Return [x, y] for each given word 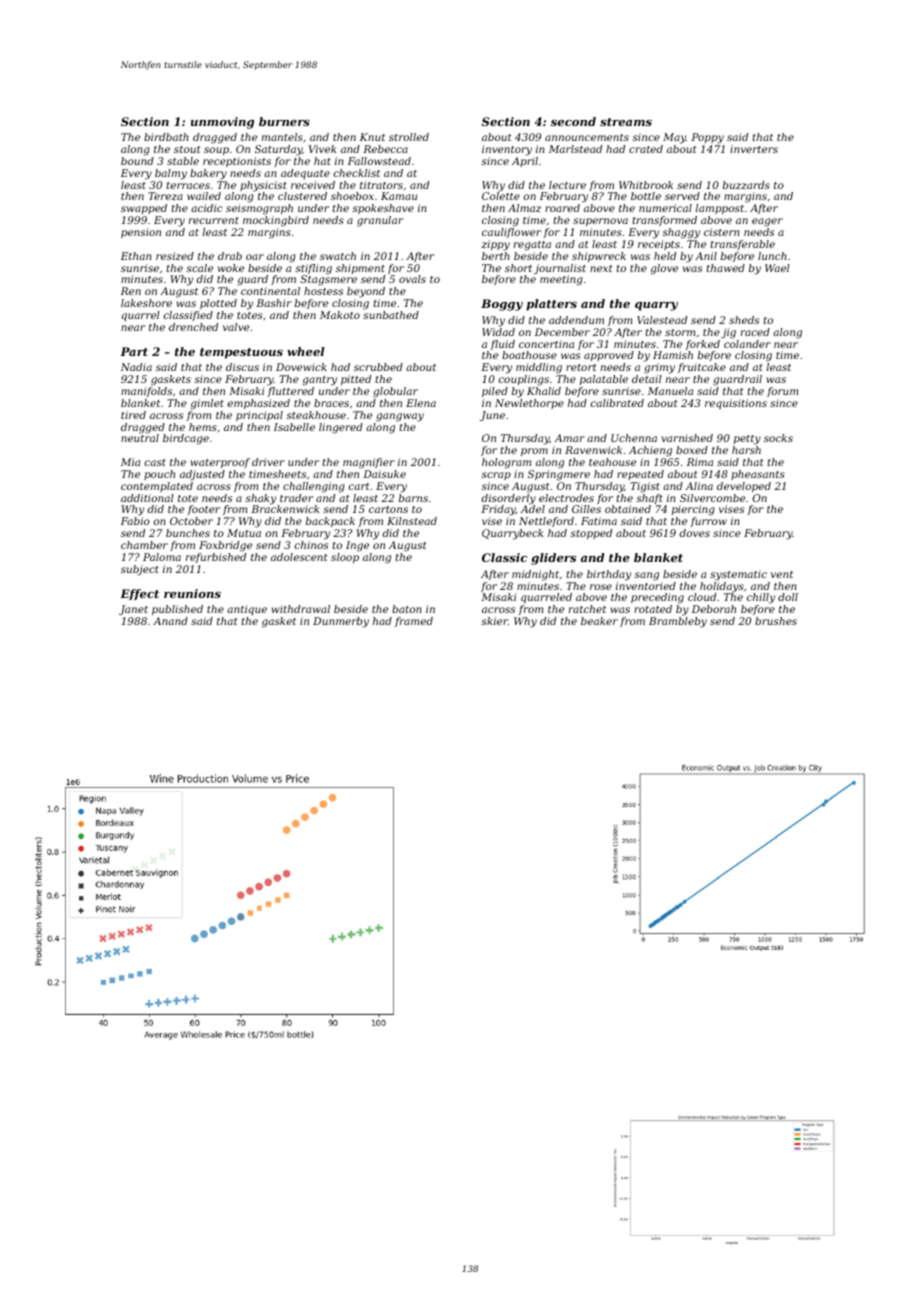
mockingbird [276, 221]
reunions [192, 593]
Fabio [135, 521]
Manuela [670, 391]
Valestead [662, 320]
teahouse [612, 462]
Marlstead [575, 149]
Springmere [559, 475]
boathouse [529, 355]
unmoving [222, 123]
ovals [412, 279]
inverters [754, 149]
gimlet [207, 404]
